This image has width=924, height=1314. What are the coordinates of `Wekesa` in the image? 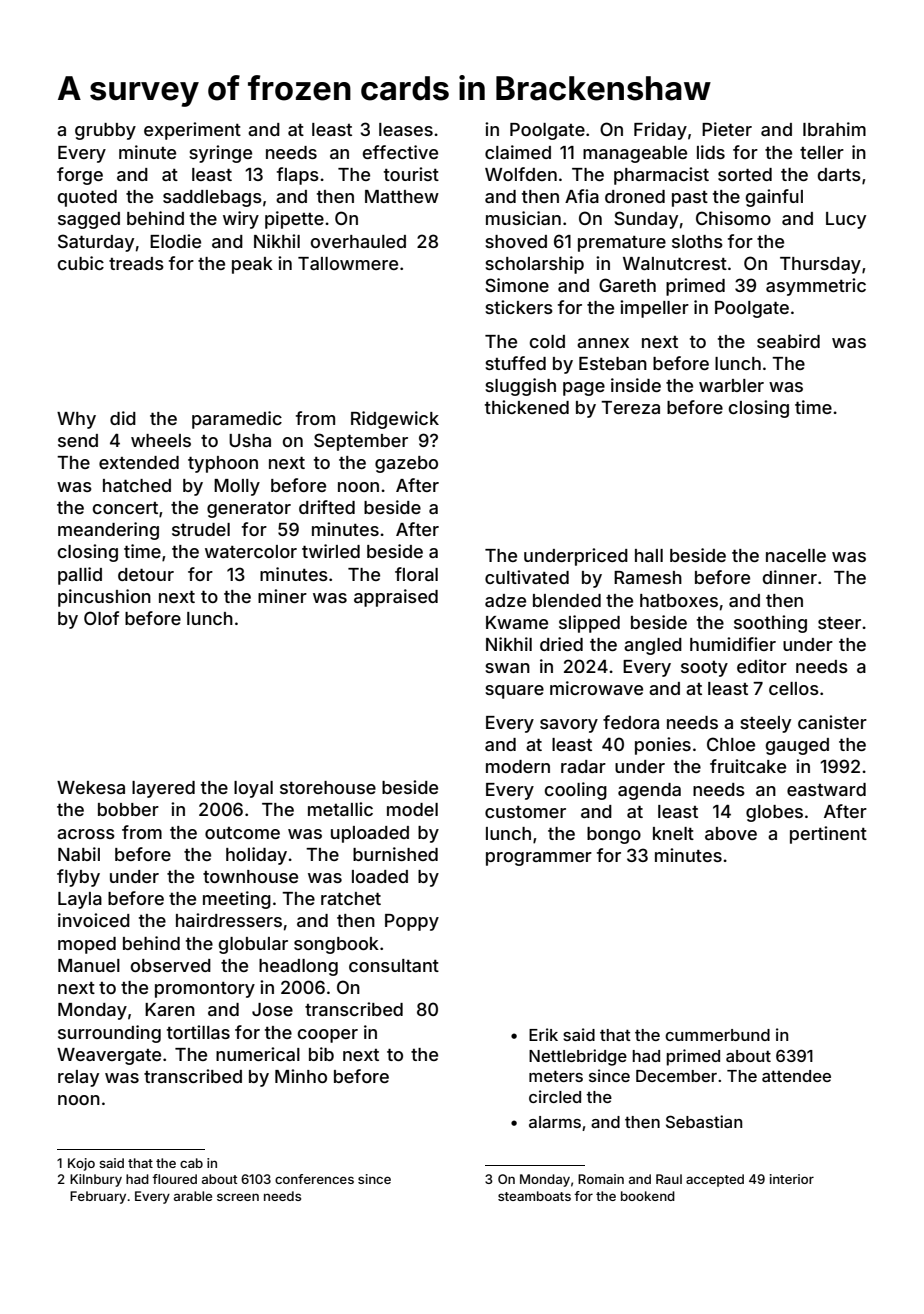 It's located at (91, 787).
